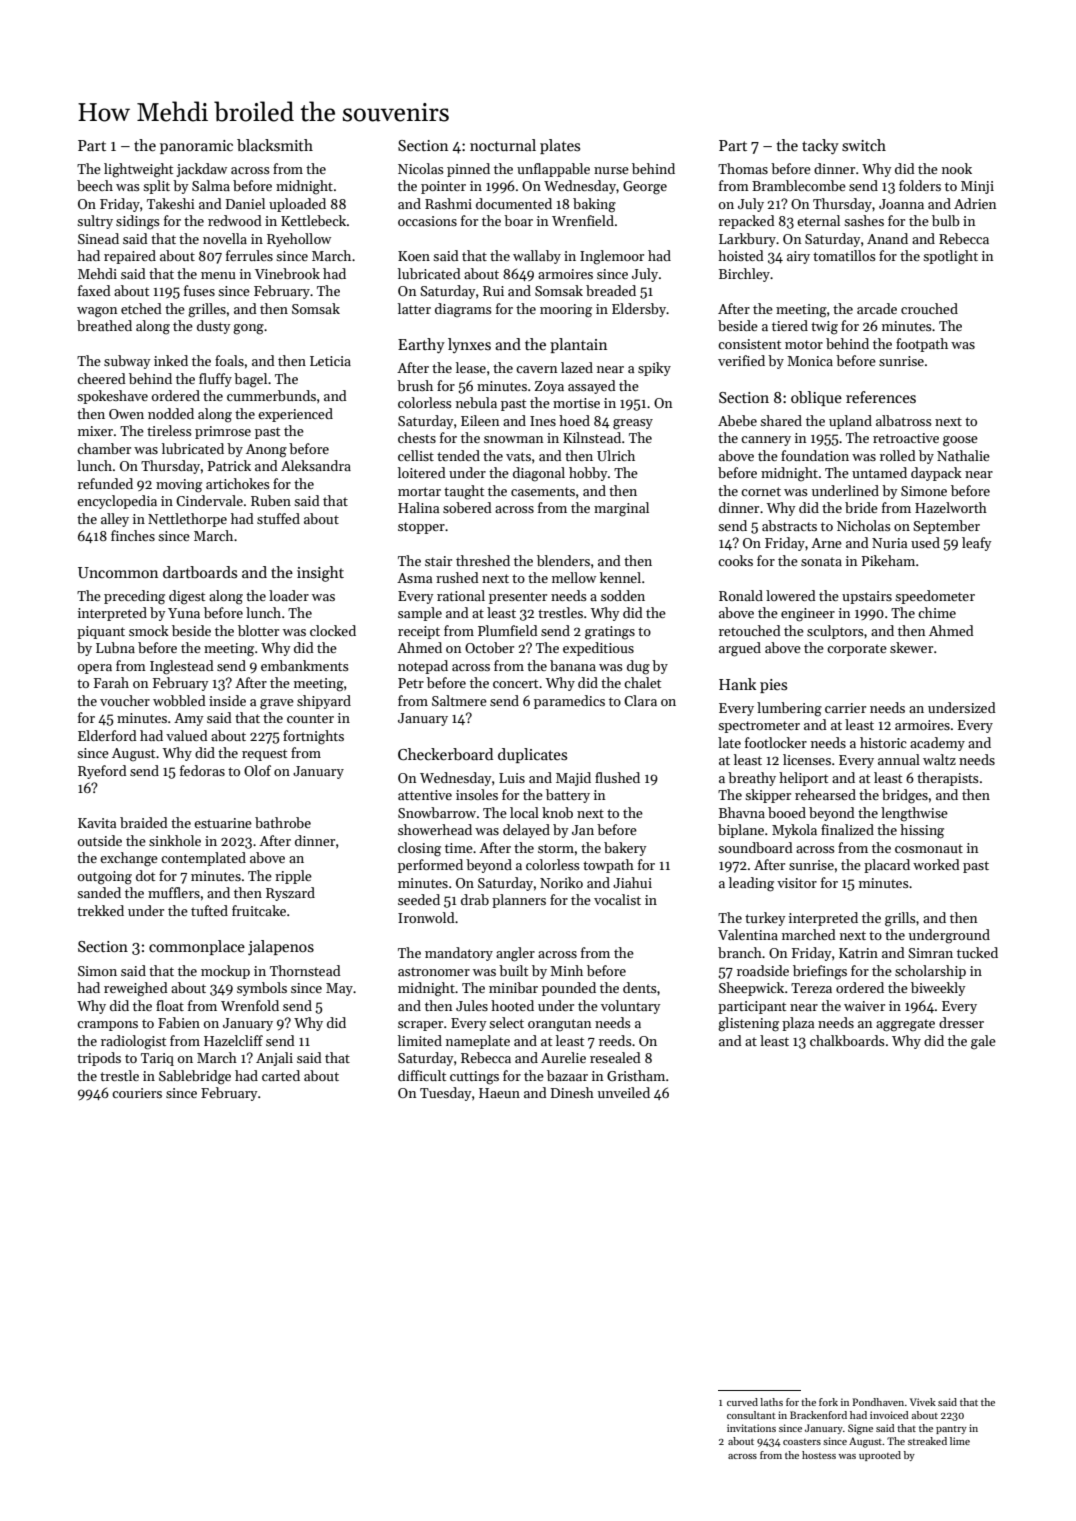 The height and width of the document is (1521, 1076). Describe the element at coordinates (137, 1093) in the document. I see `couriers` at that location.
